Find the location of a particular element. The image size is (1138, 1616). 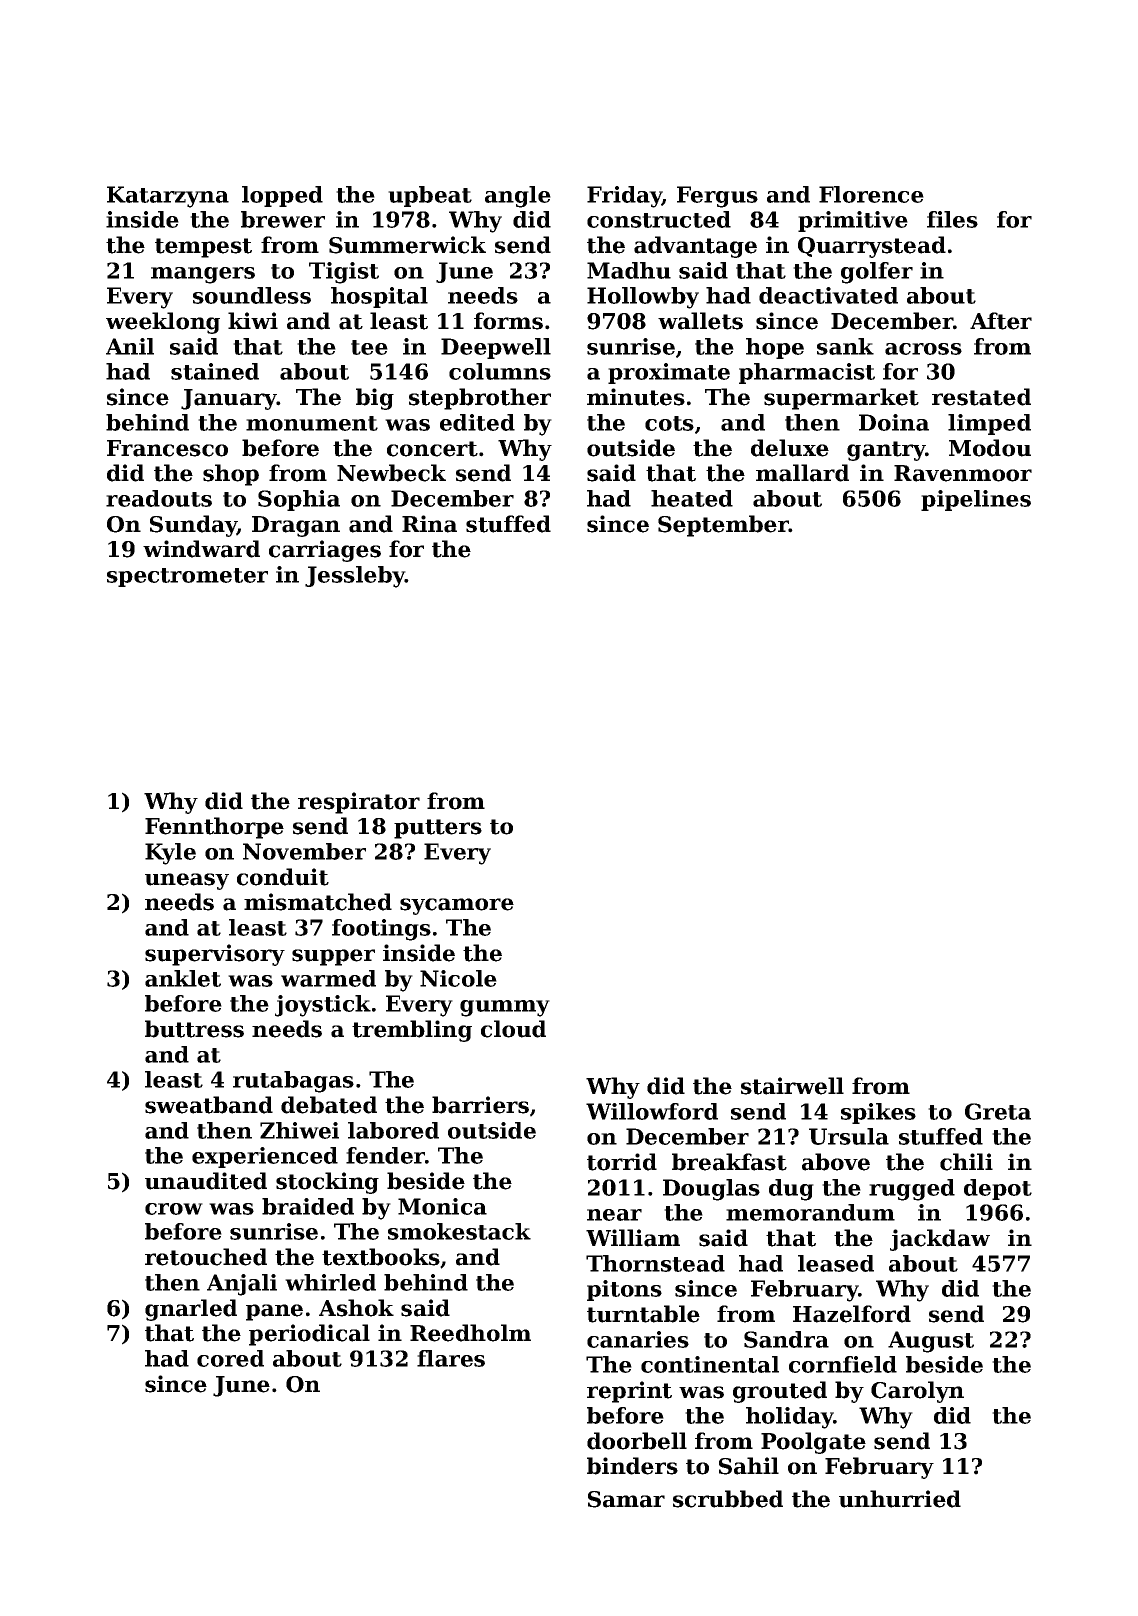

binders is located at coordinates (632, 1466).
